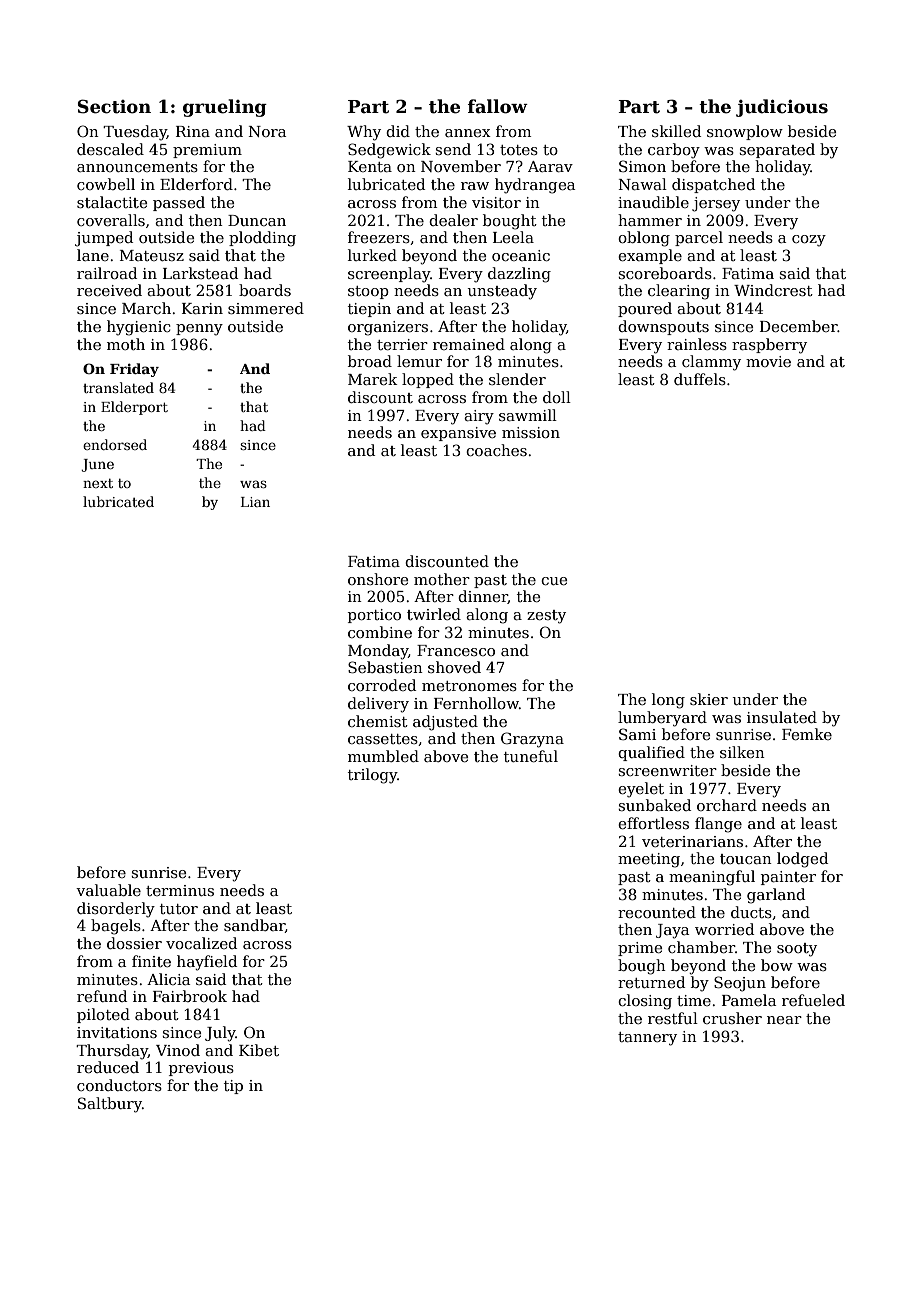 The image size is (924, 1308). Describe the element at coordinates (110, 1105) in the screenshot. I see `Saltbury` at that location.
